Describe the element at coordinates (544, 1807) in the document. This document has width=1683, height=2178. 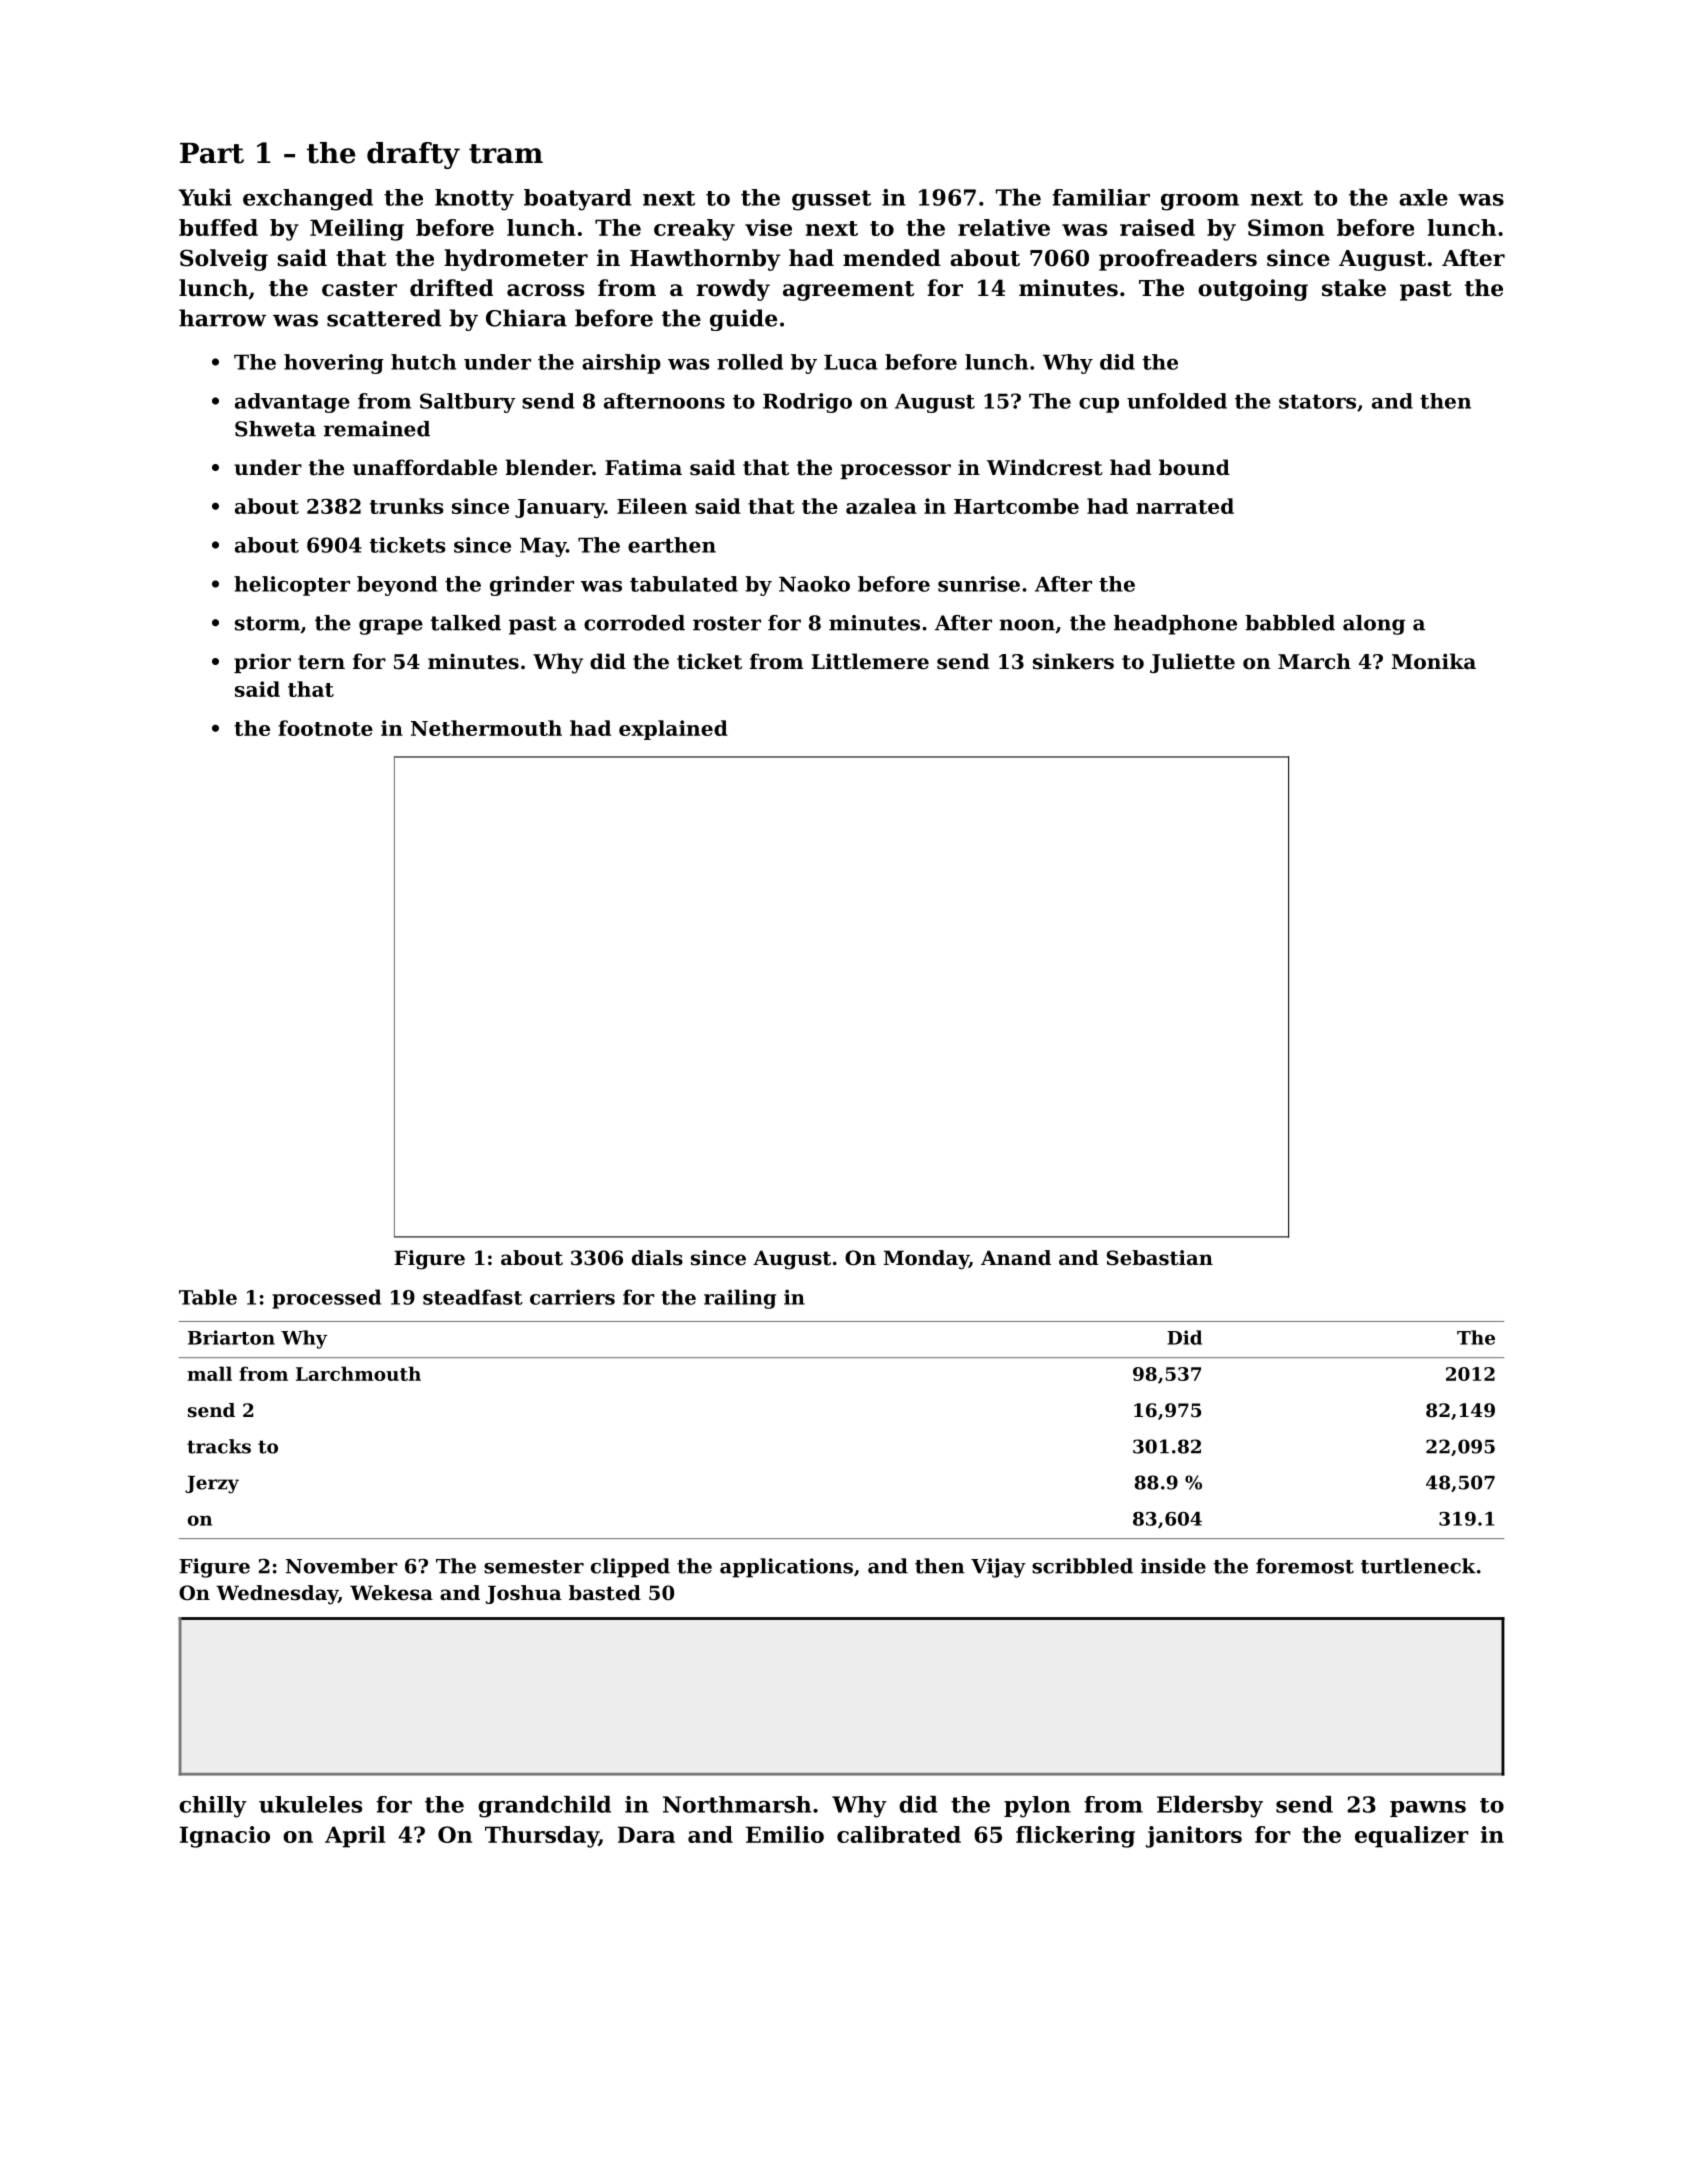
I see `grandchild` at that location.
